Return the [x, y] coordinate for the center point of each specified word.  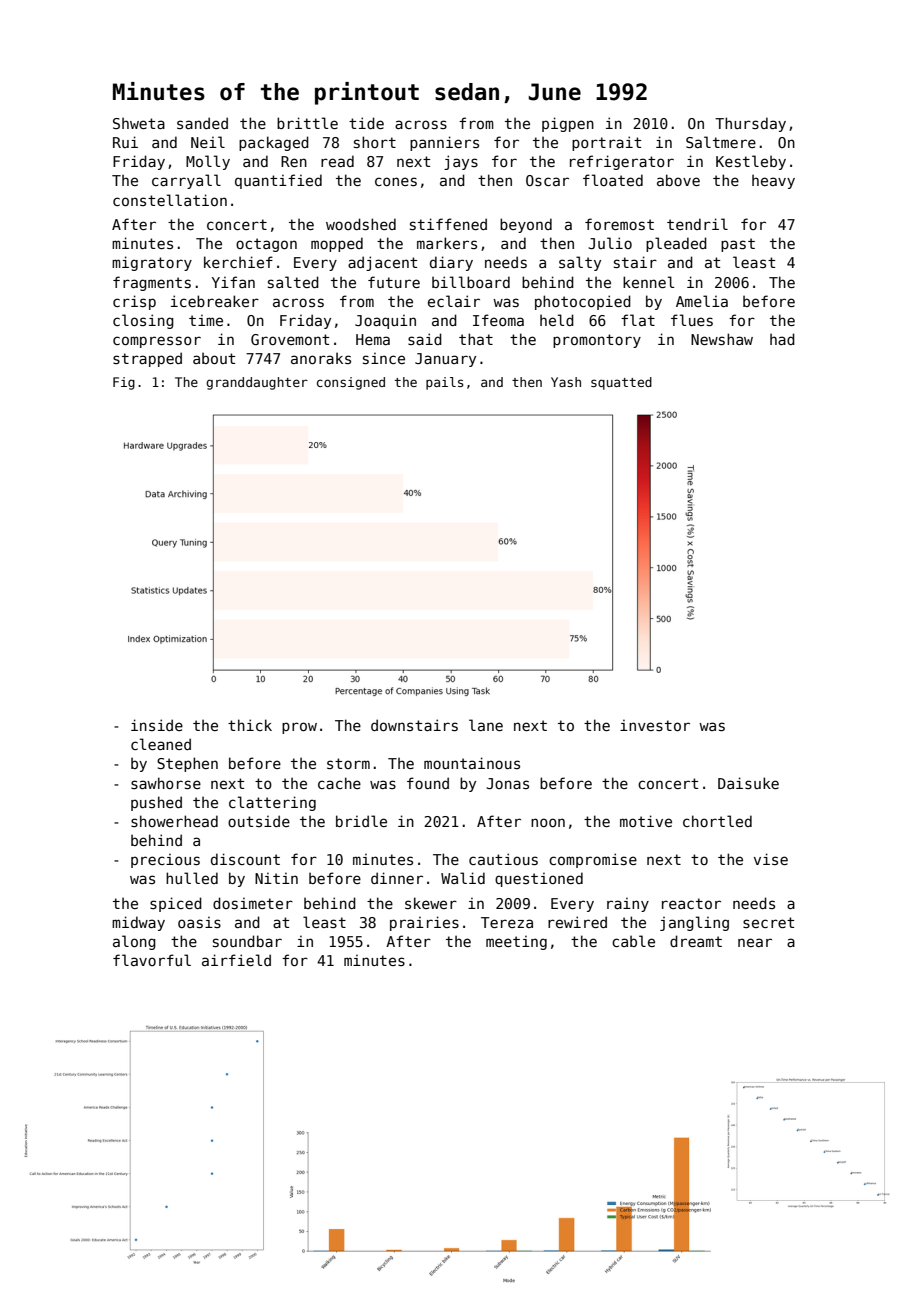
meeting [516, 942]
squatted [621, 383]
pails [444, 383]
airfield [236, 960]
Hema [373, 339]
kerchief [238, 262]
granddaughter [257, 383]
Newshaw [722, 339]
